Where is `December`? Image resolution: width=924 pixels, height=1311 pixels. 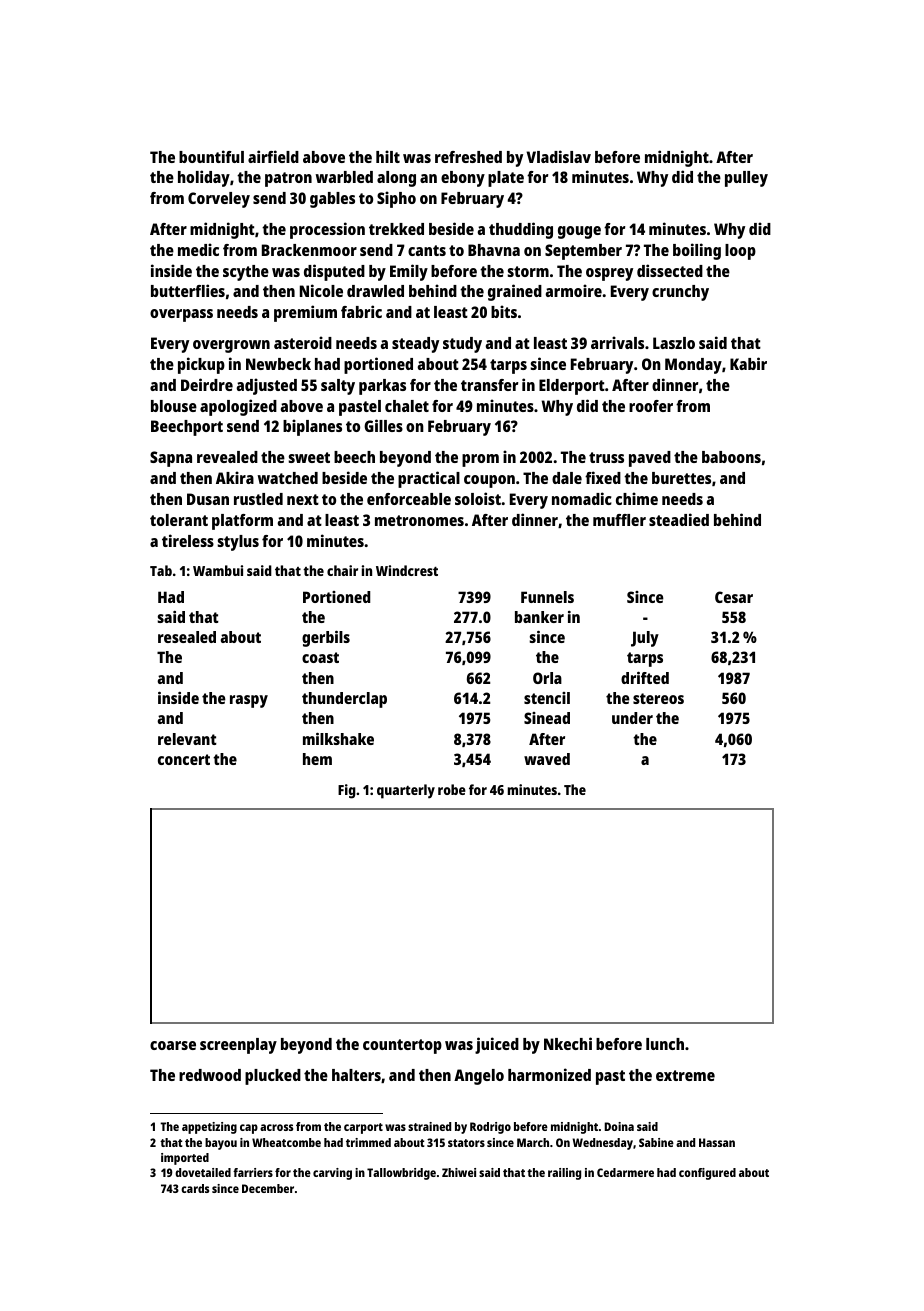 December is located at coordinates (268, 1188).
